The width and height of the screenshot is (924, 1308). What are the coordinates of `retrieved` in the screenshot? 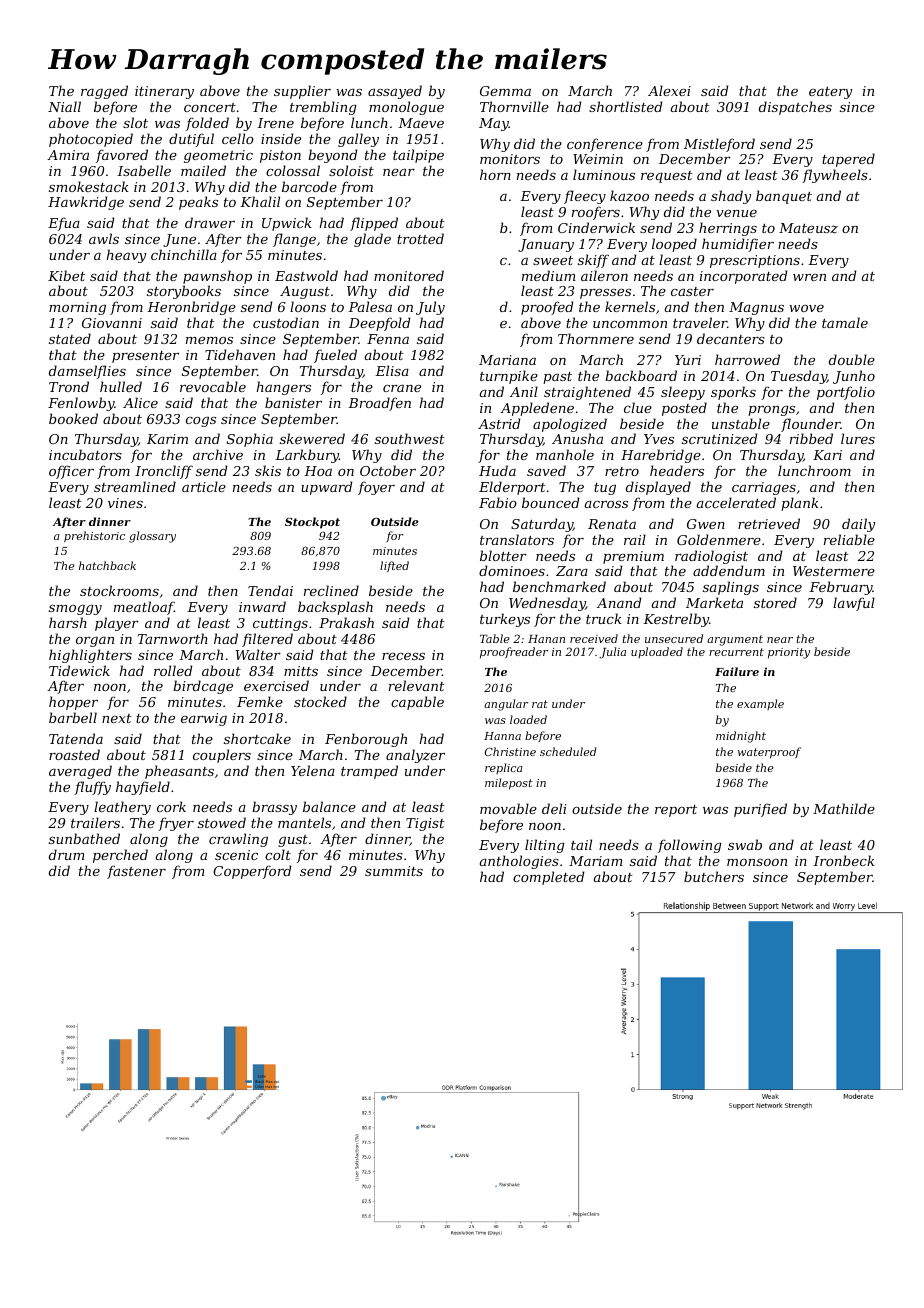 It's located at (769, 523).
